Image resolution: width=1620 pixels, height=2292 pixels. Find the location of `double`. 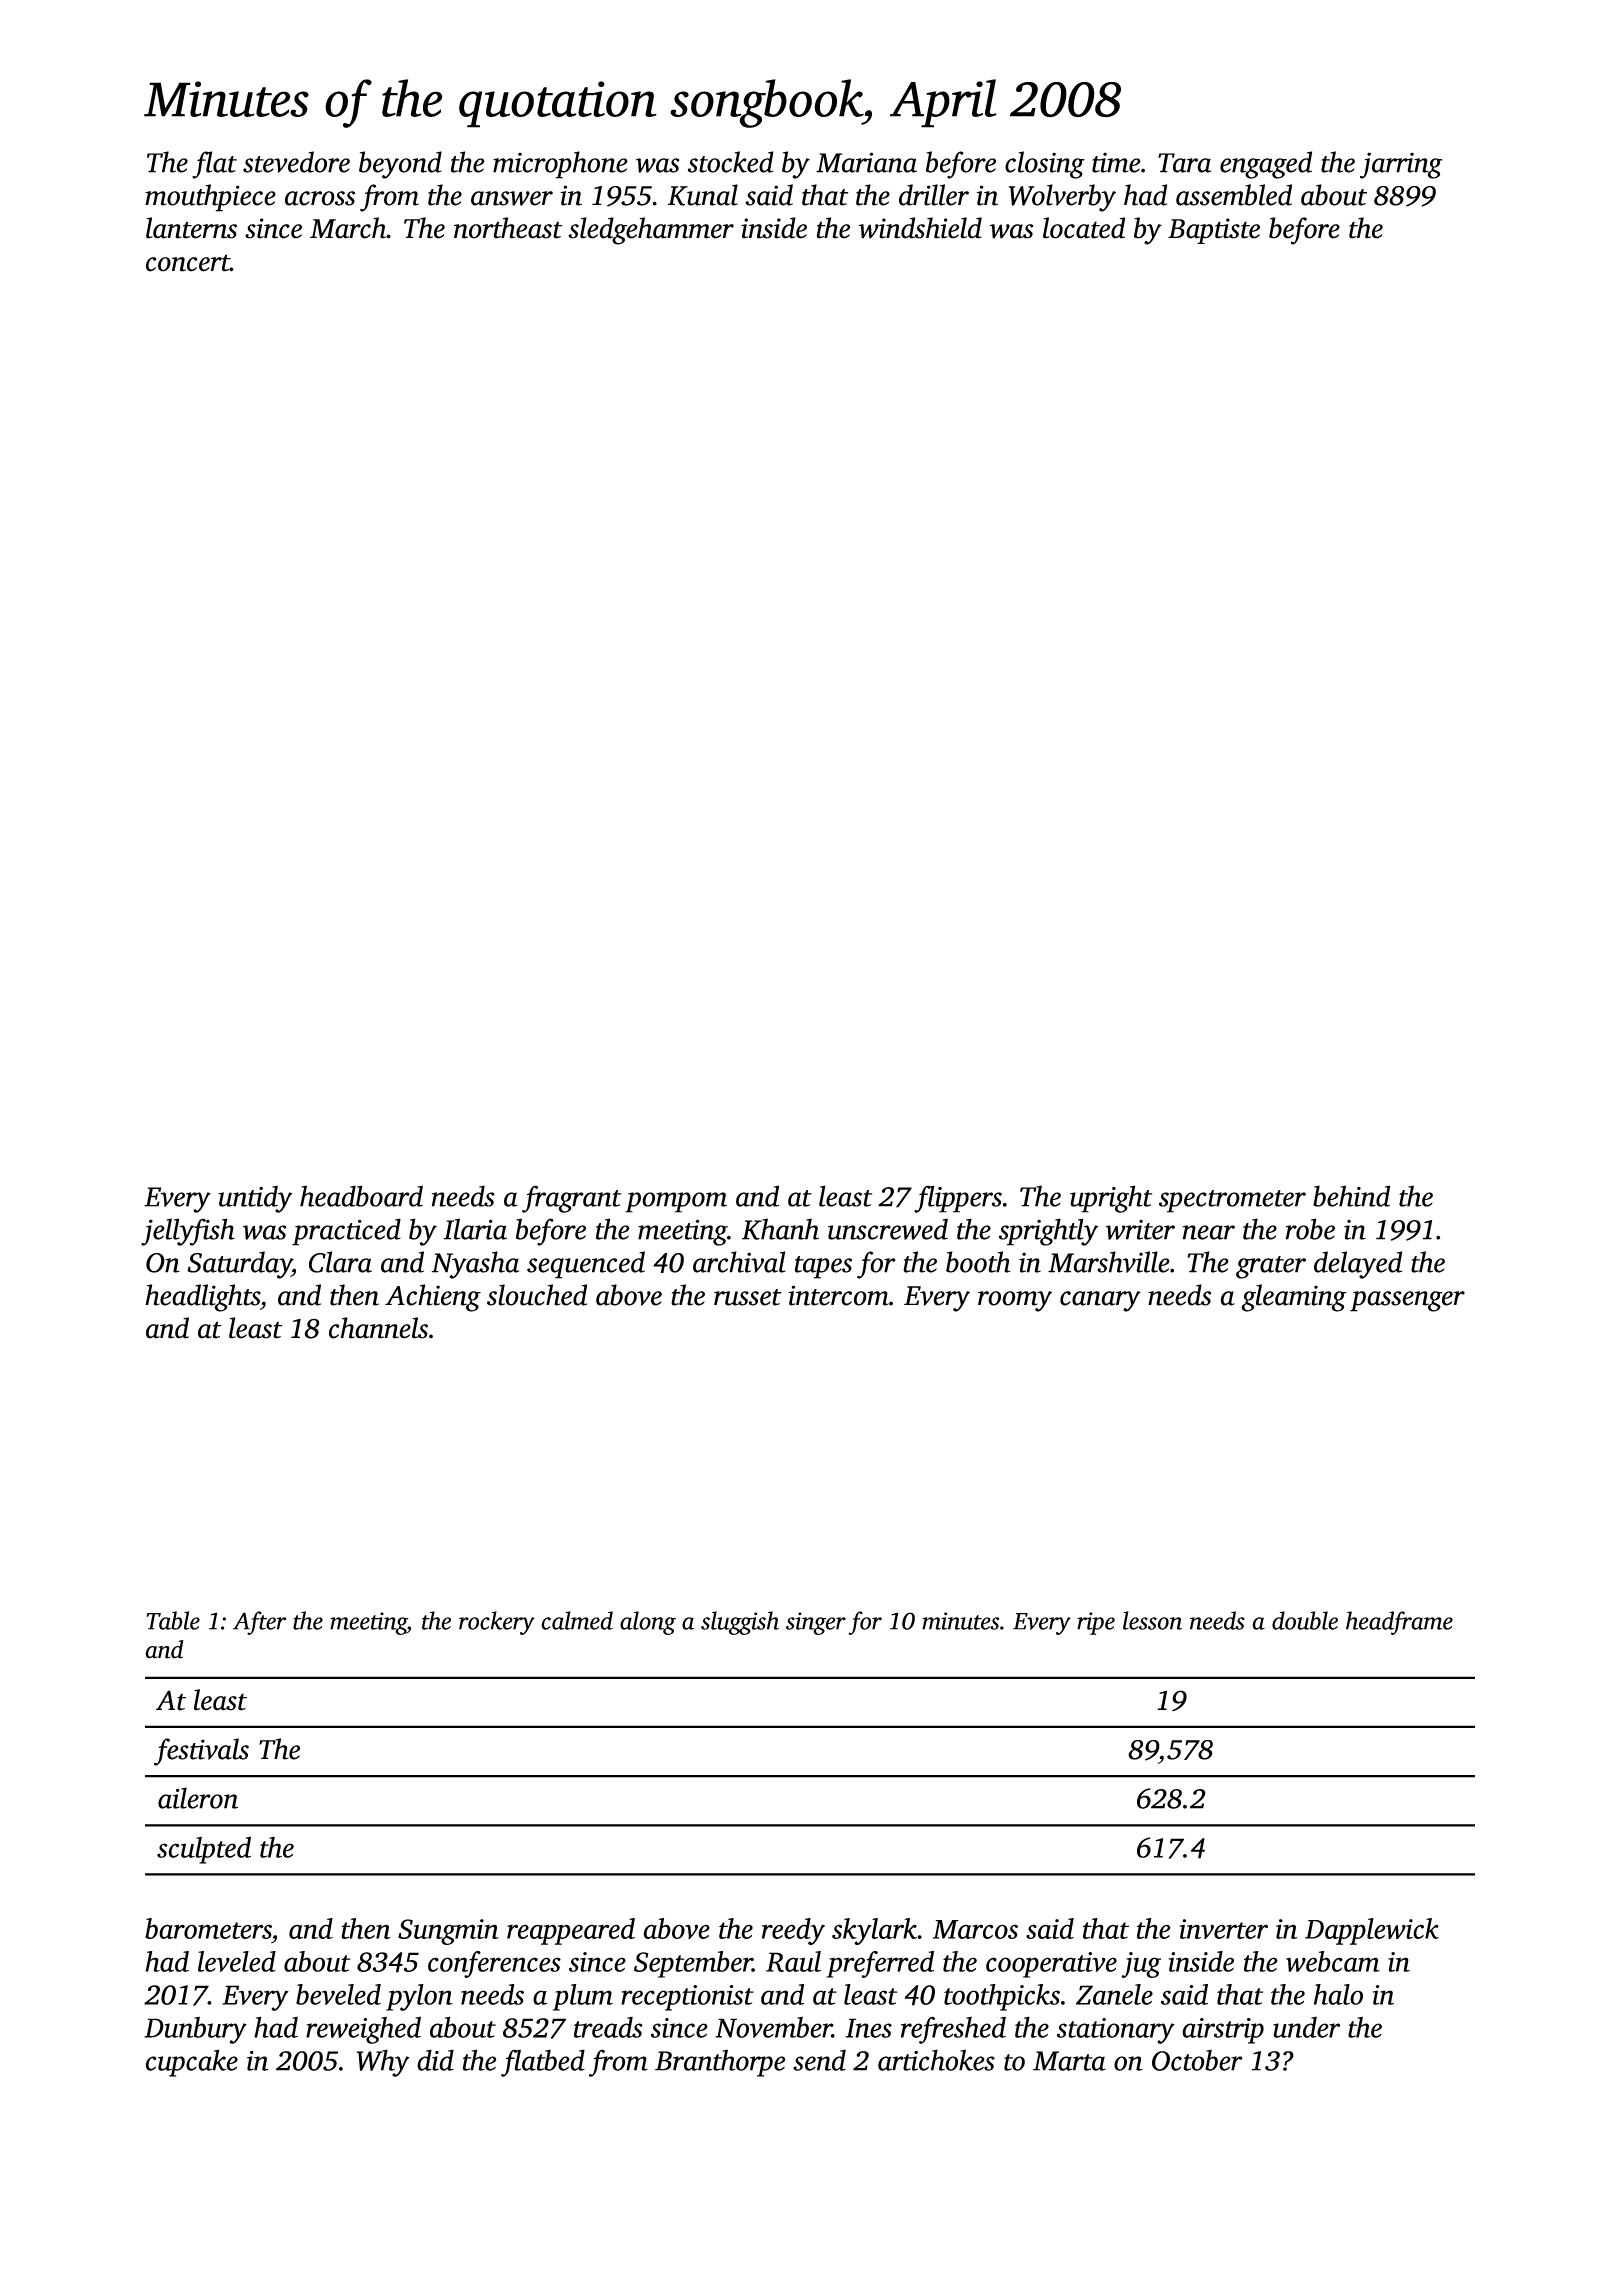

double is located at coordinates (1305, 1620).
